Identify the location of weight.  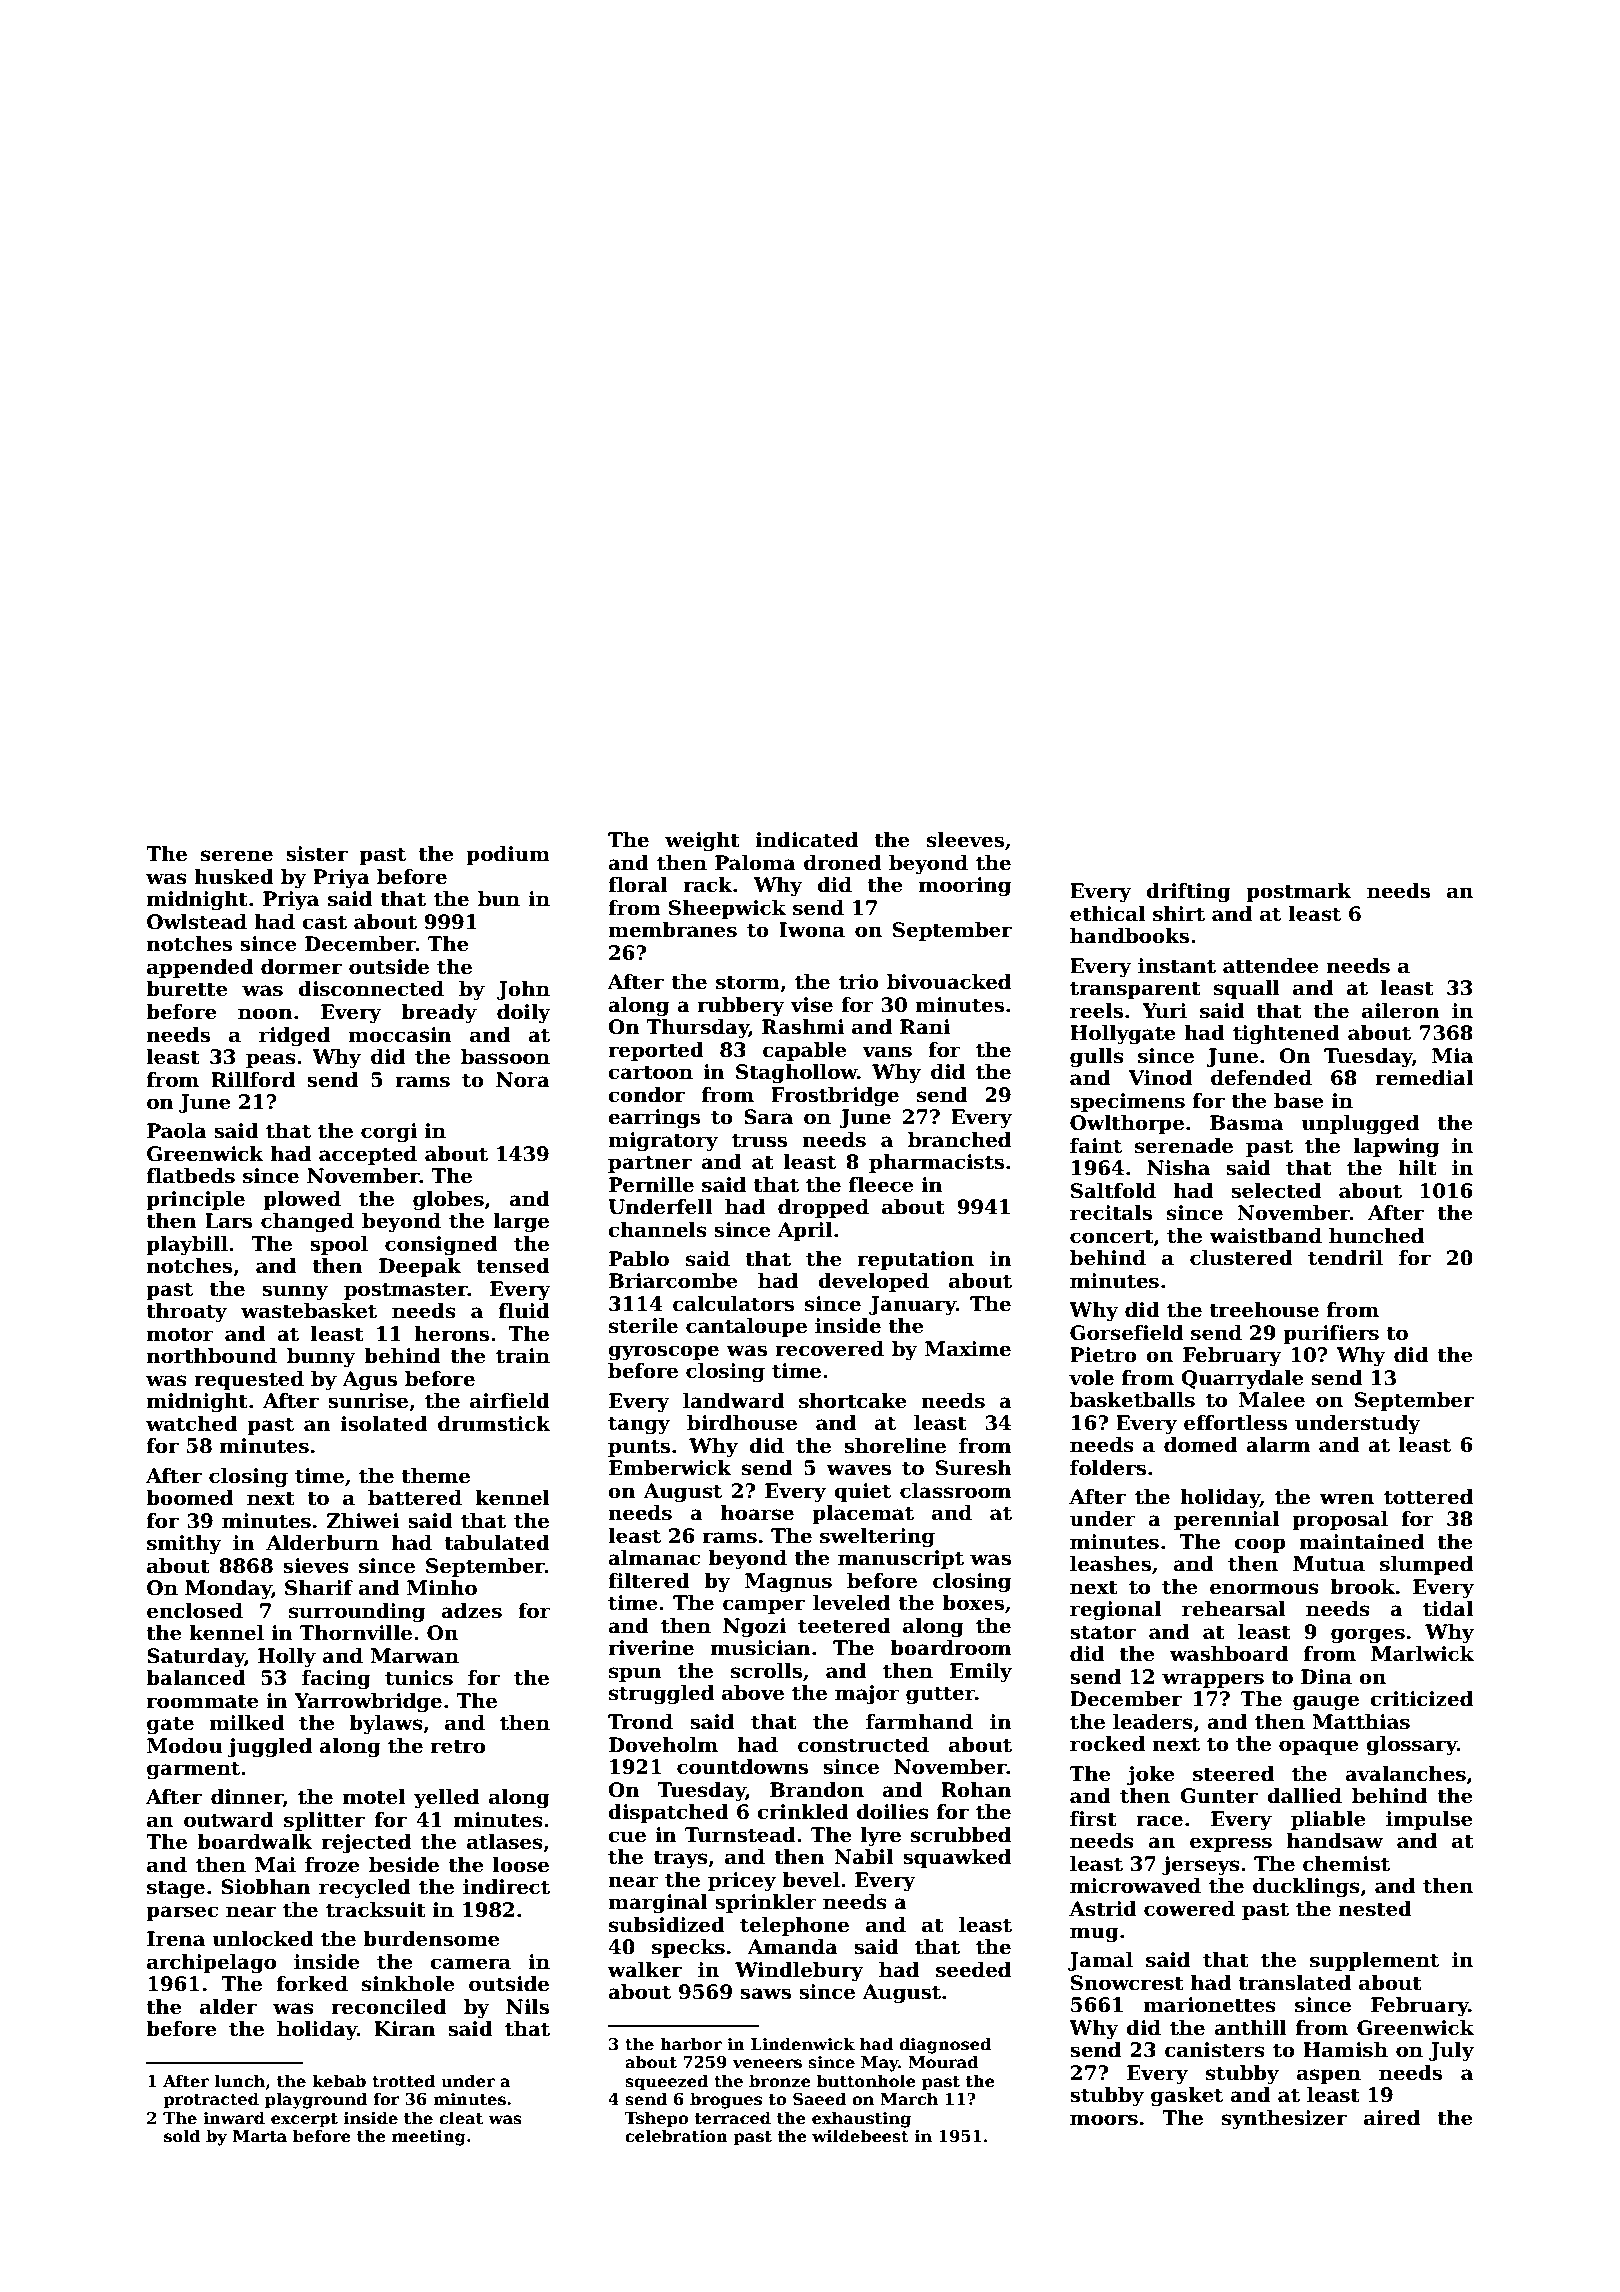
(702, 842).
